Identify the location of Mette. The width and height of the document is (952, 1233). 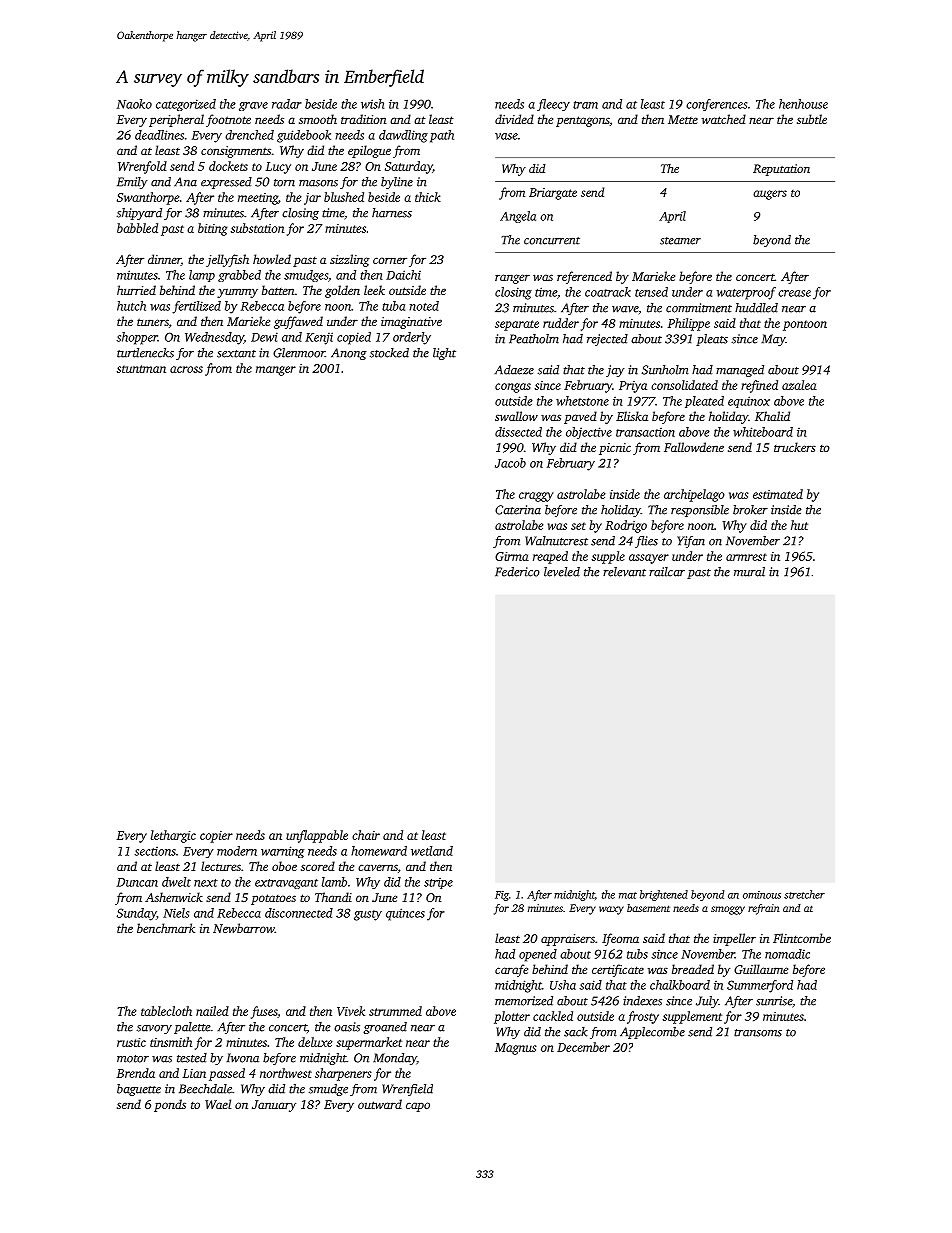
(683, 119).
